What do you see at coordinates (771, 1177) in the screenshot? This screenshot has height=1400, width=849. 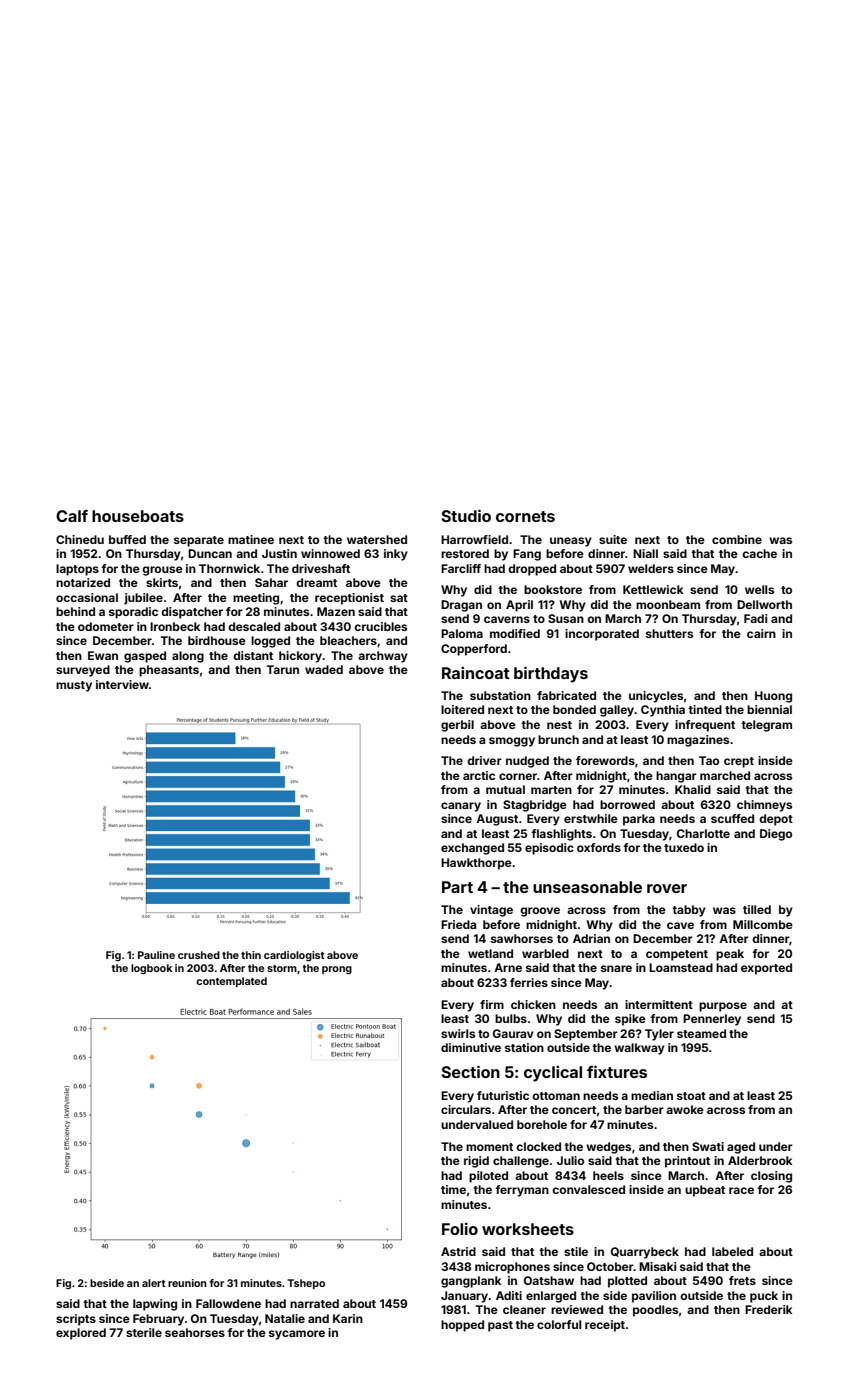 I see `closing` at bounding box center [771, 1177].
